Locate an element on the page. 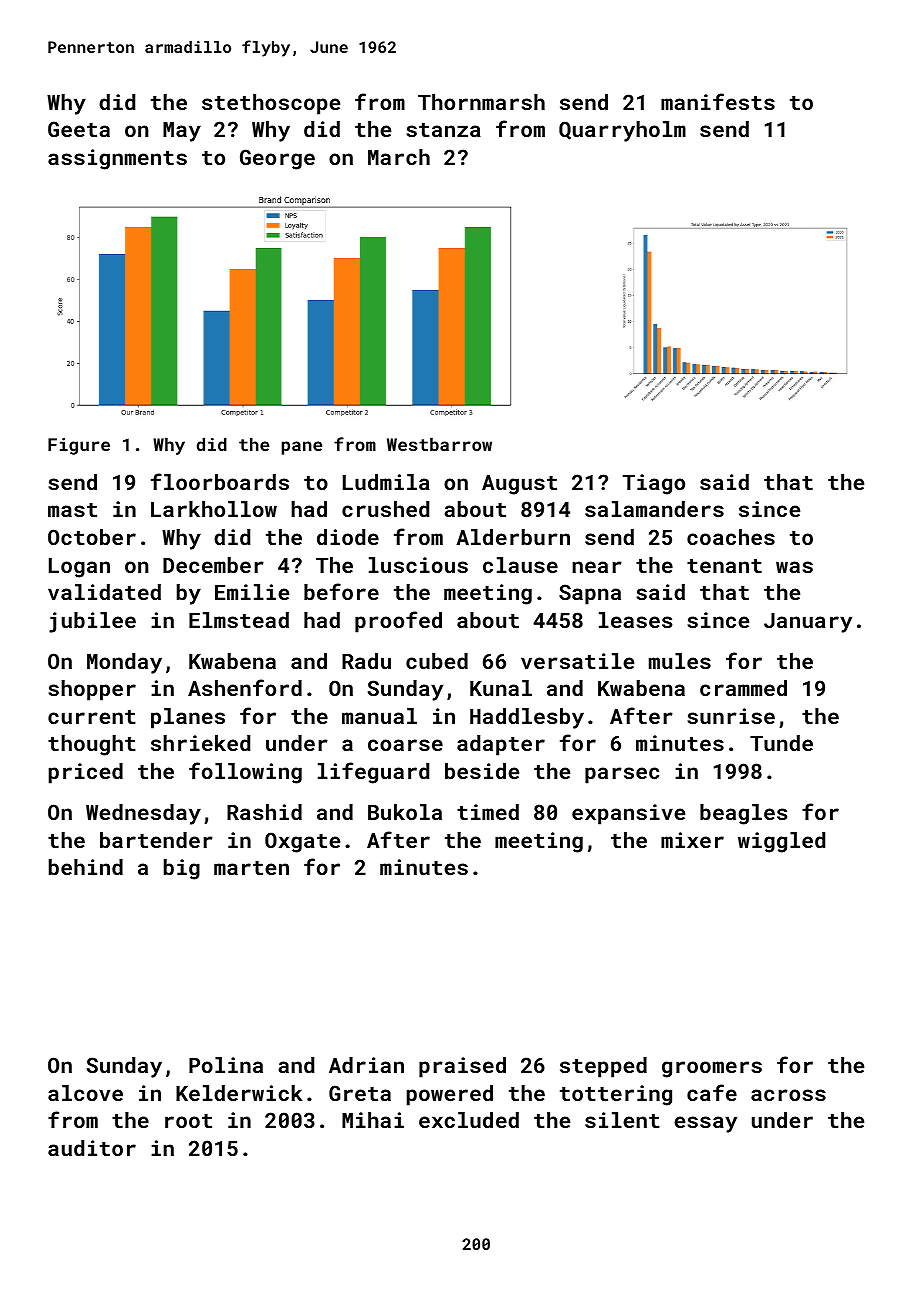 The height and width of the image is (1314, 924). Kelderwick is located at coordinates (239, 1093).
